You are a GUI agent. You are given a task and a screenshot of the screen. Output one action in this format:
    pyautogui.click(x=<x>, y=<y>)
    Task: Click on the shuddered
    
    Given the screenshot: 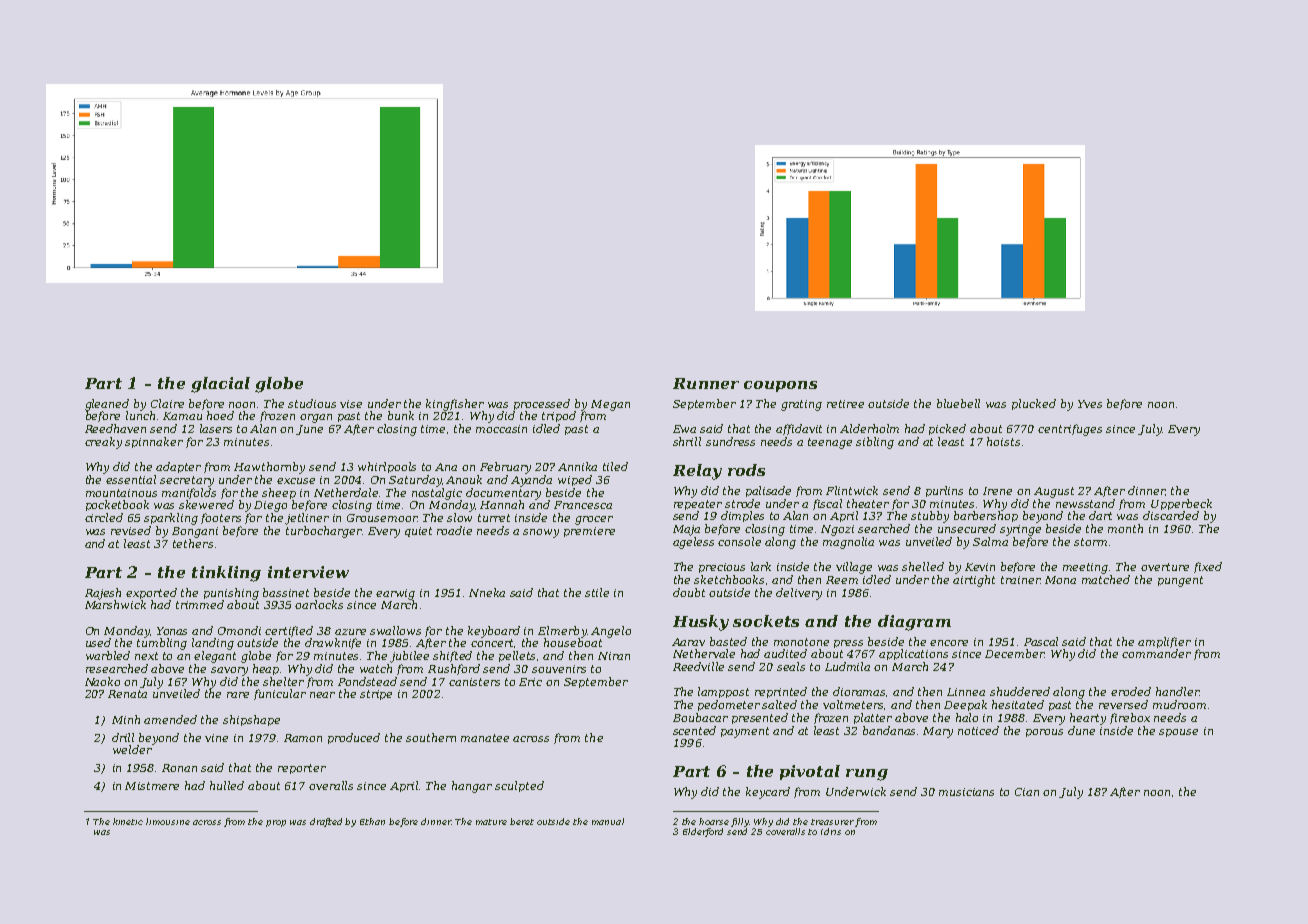 What is the action you would take?
    pyautogui.click(x=1020, y=691)
